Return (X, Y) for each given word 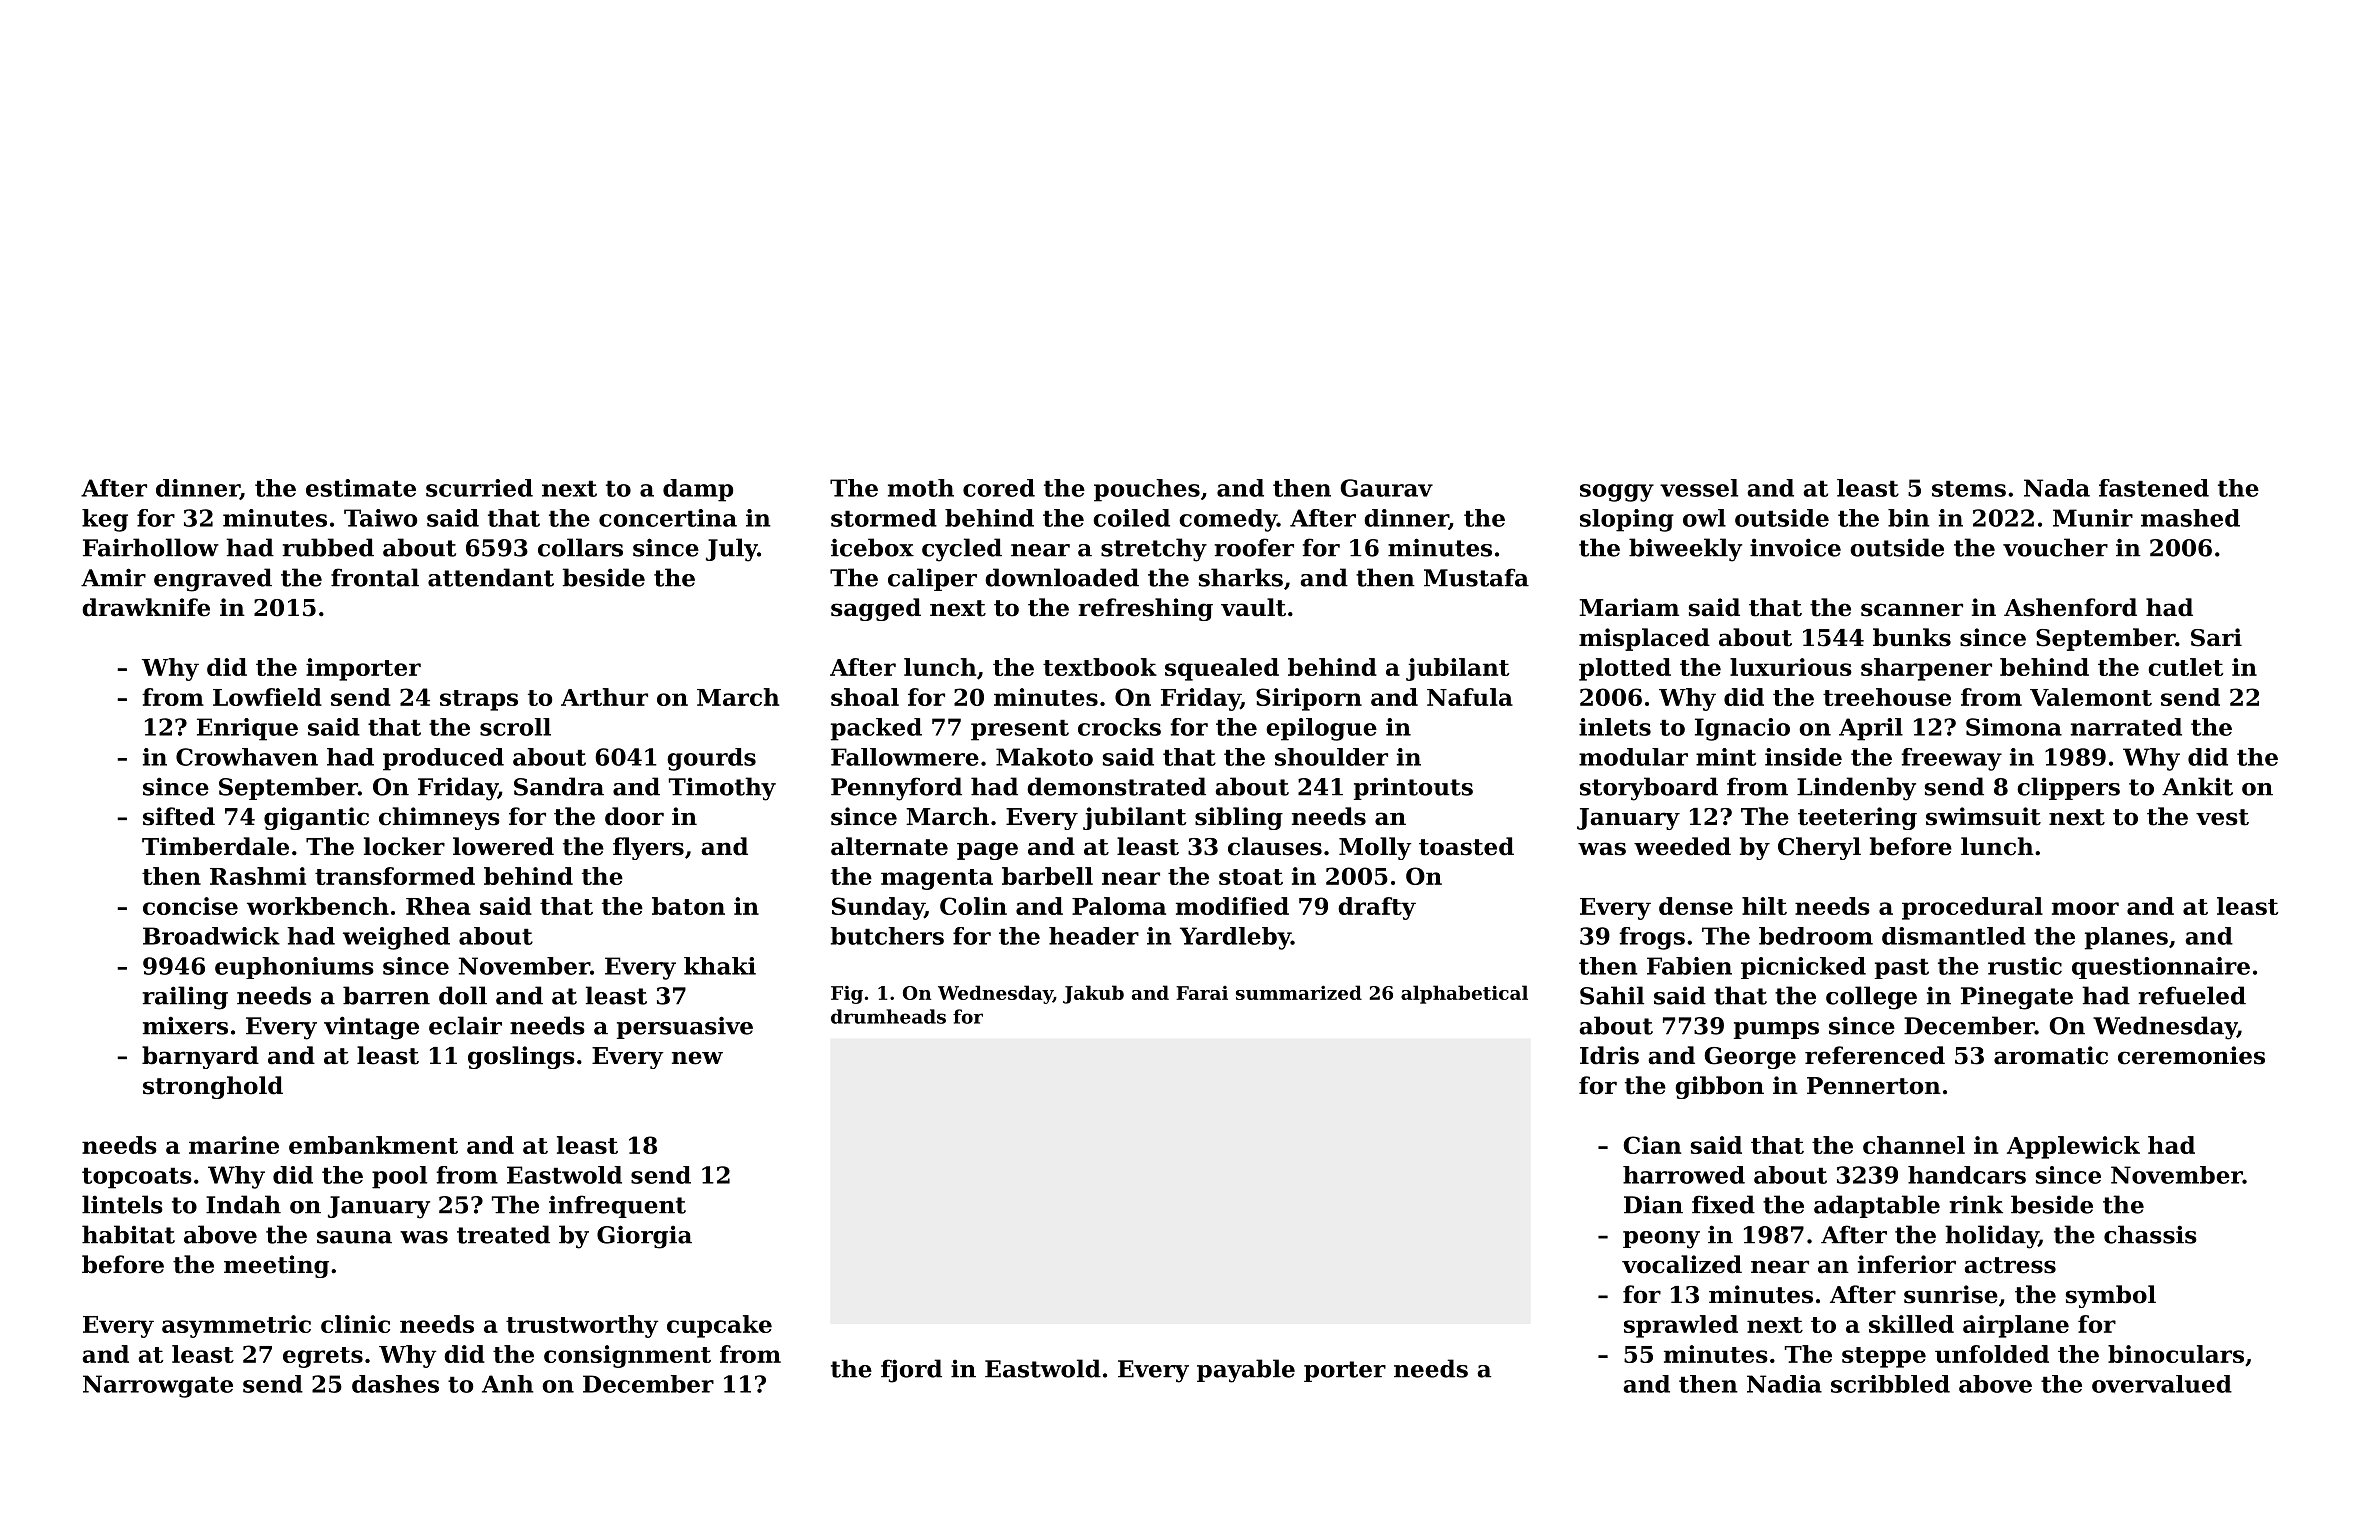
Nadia (1784, 1384)
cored (999, 488)
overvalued (2162, 1384)
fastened (2154, 488)
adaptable (1877, 1206)
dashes (395, 1384)
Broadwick (211, 936)
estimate (361, 488)
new (697, 1058)
